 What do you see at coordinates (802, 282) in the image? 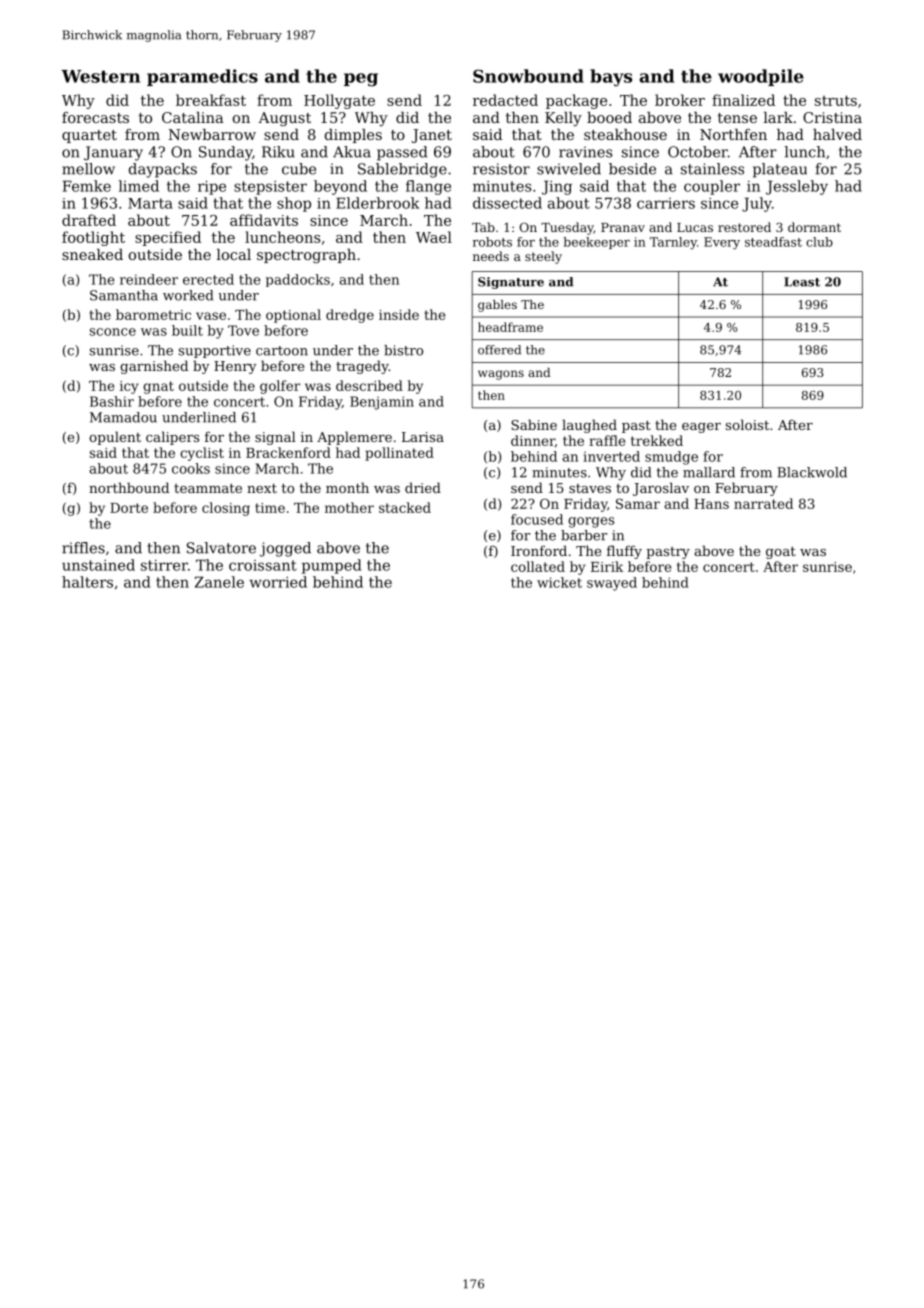
I see `Least` at bounding box center [802, 282].
